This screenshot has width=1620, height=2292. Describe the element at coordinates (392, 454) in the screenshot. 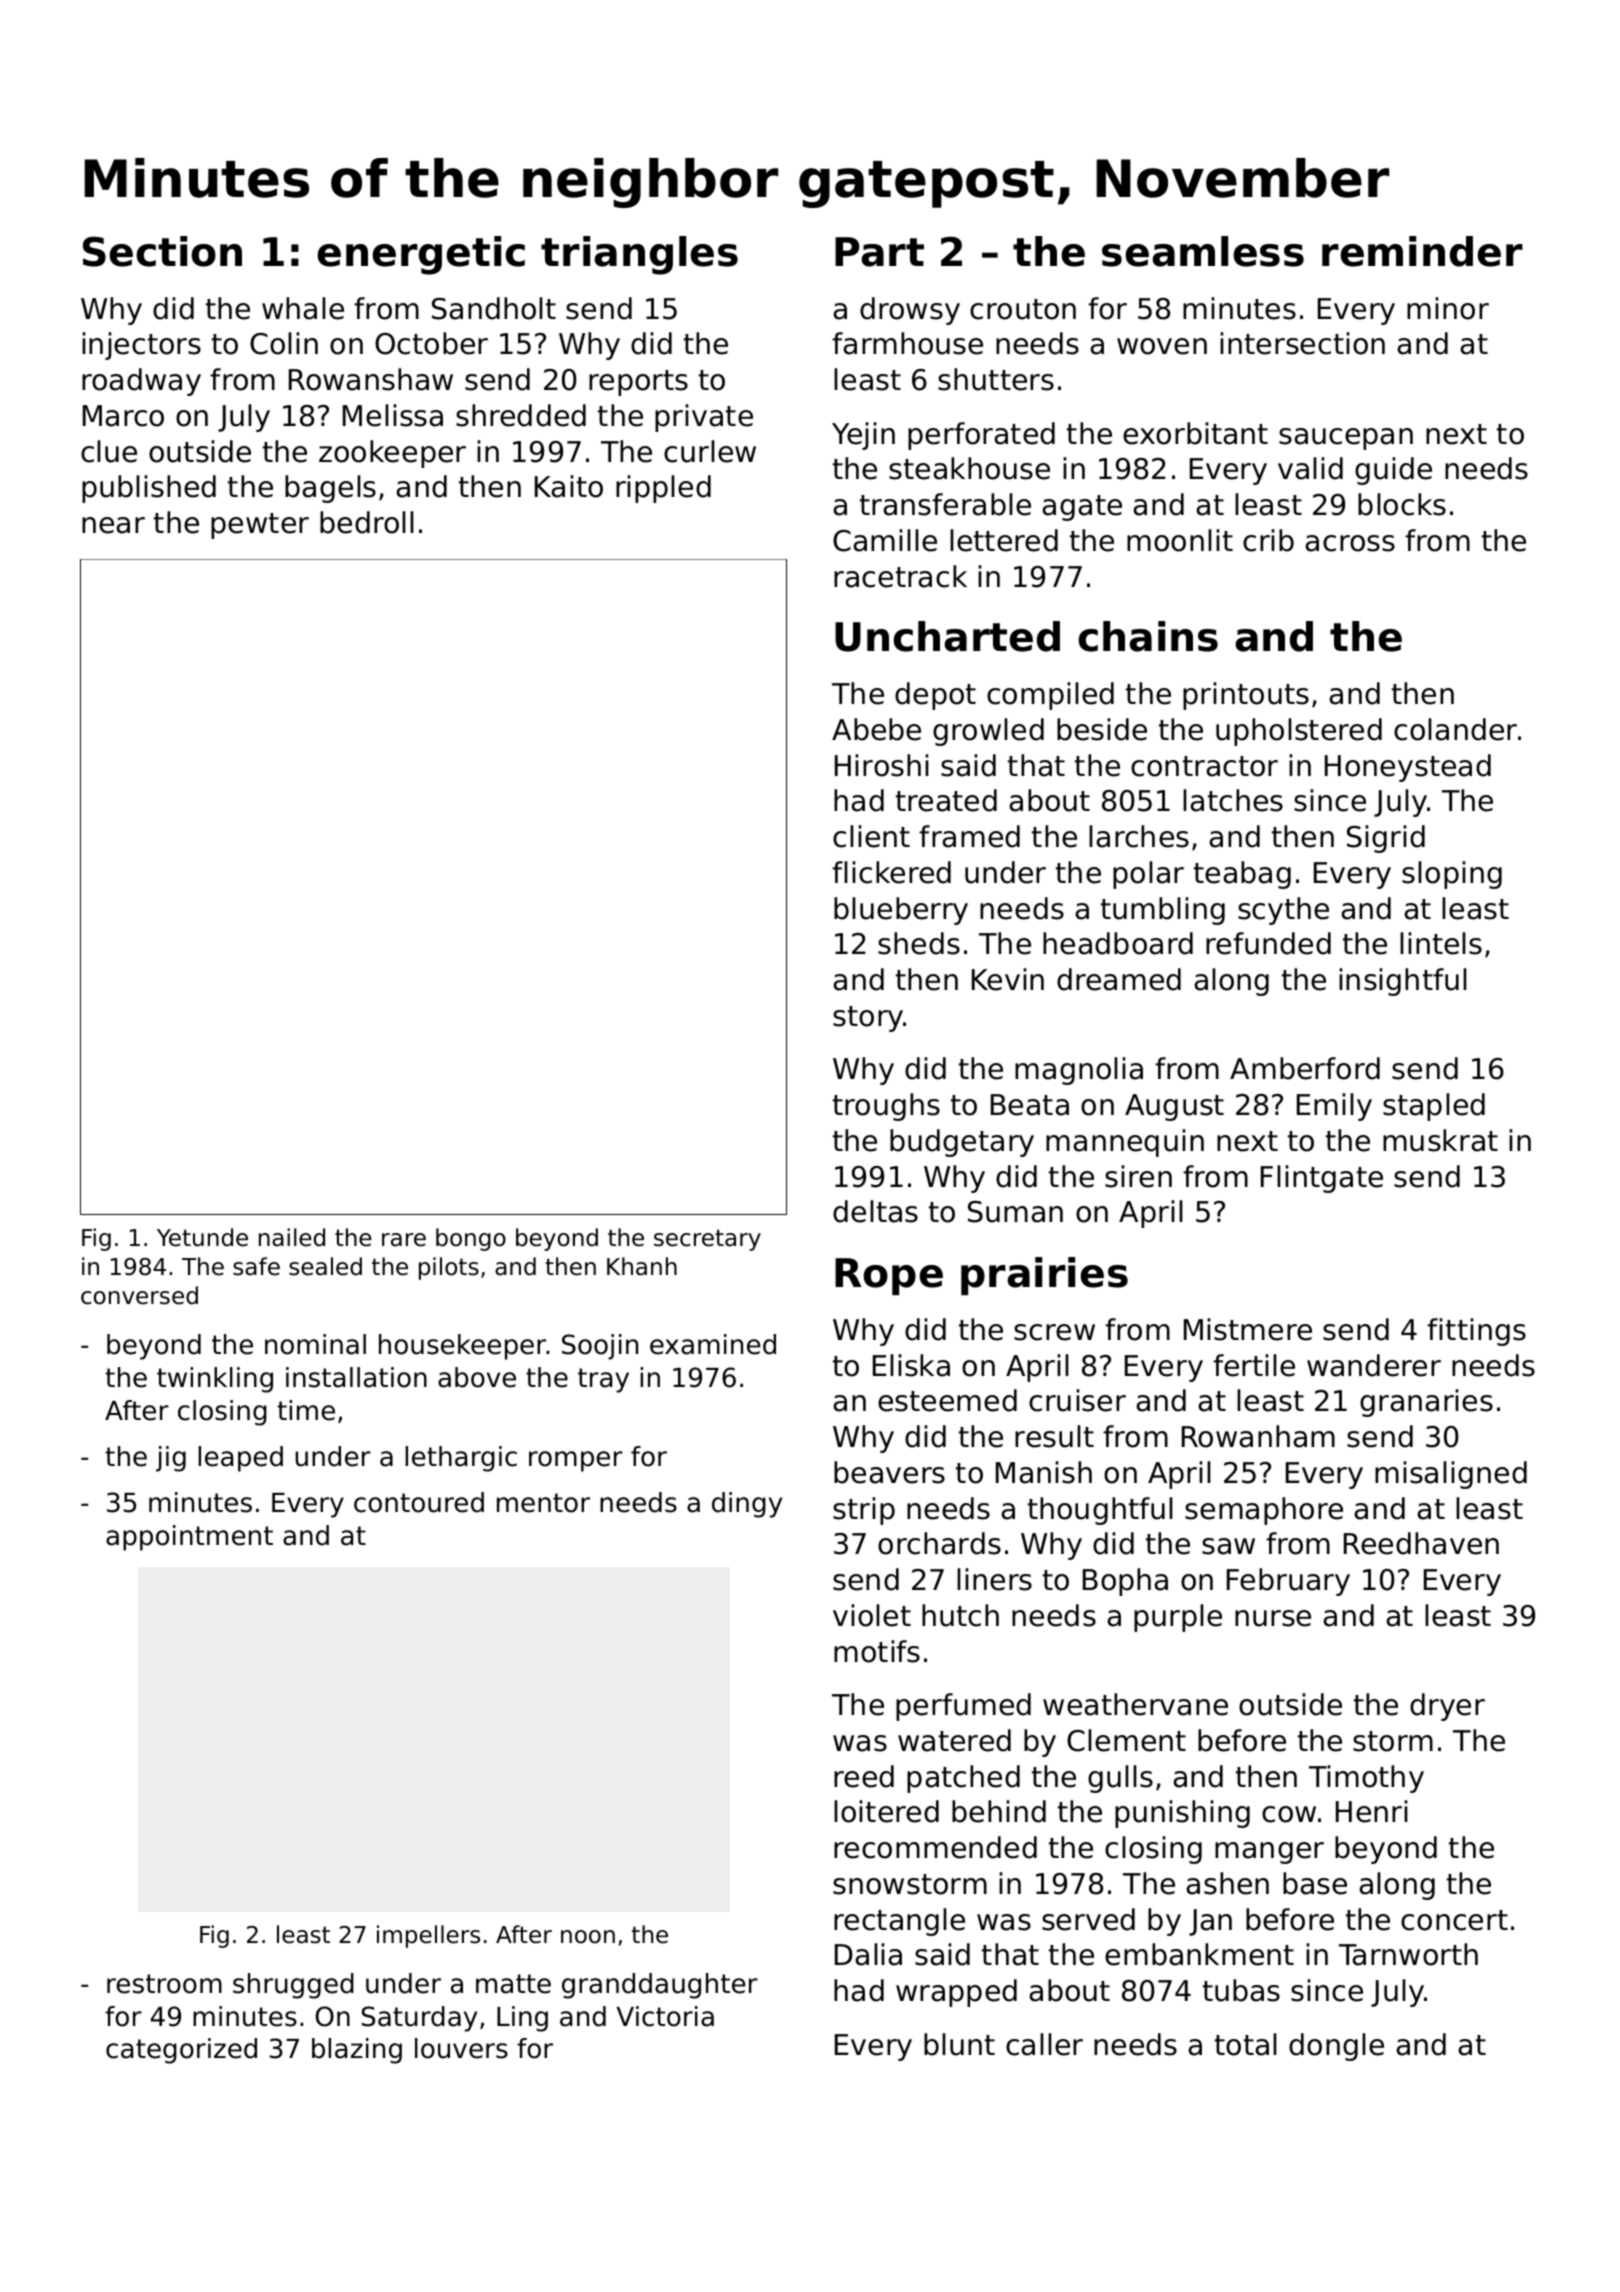

I see `zookeeper` at that location.
